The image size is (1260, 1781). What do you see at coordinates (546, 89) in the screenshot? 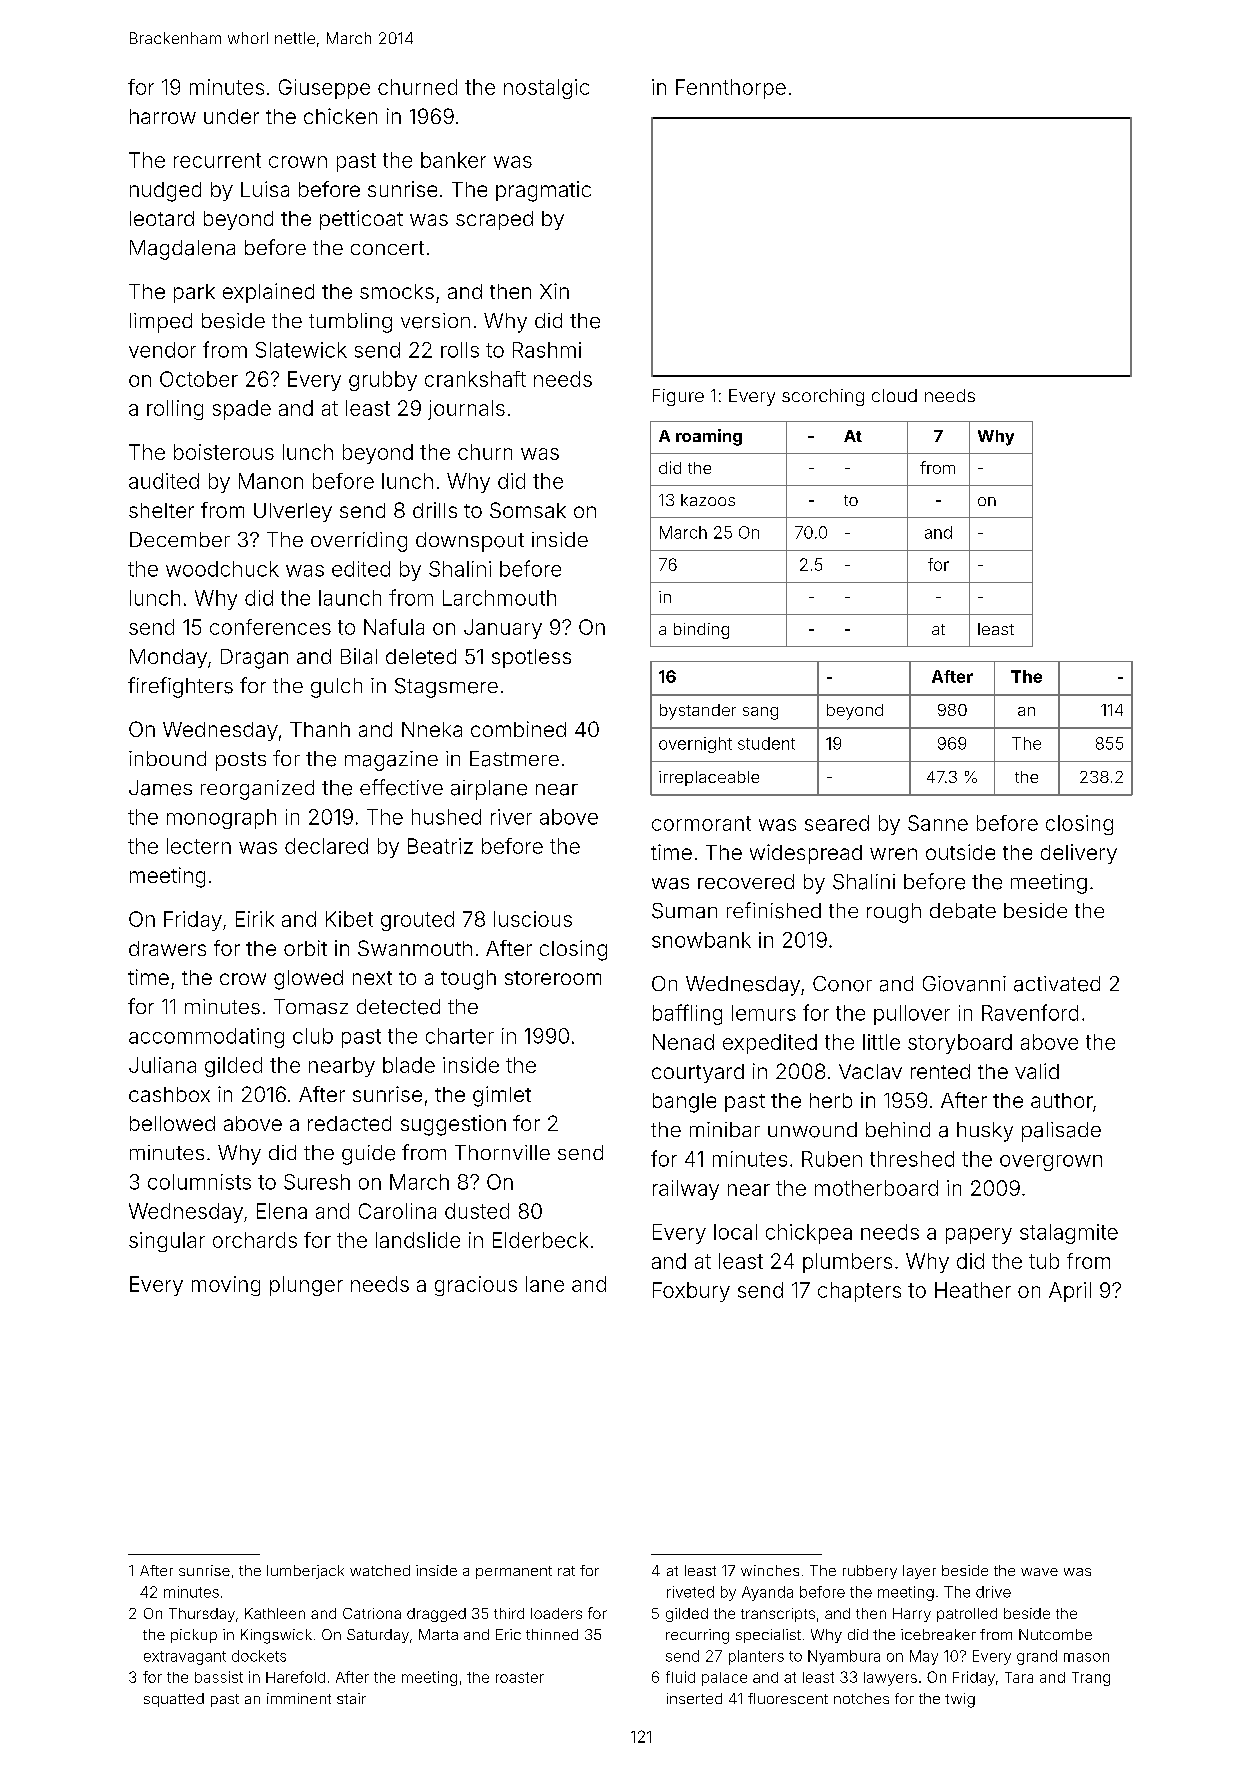
I see `nostalgic` at bounding box center [546, 89].
